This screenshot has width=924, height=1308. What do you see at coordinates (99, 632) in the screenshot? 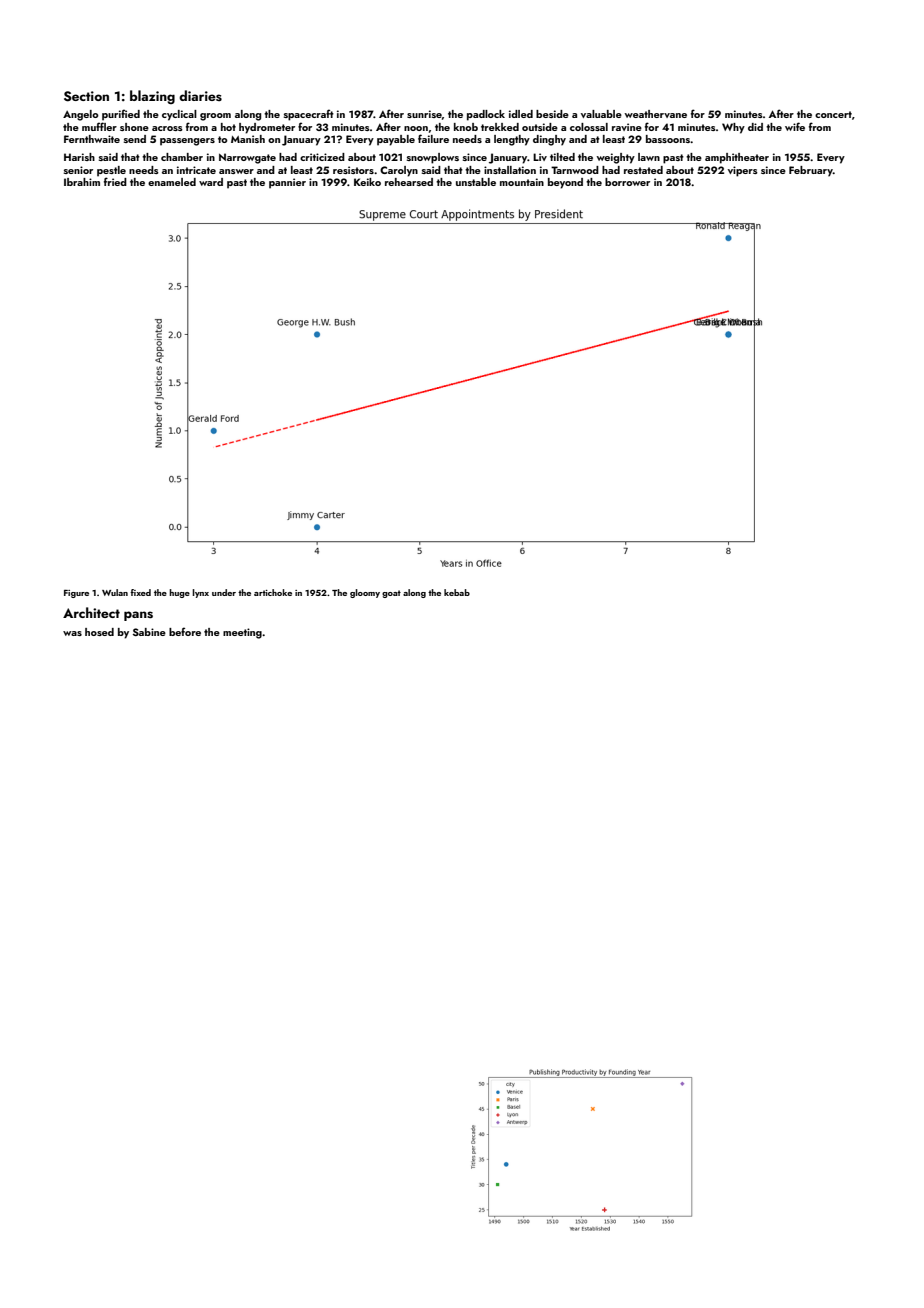
I see `hosed` at bounding box center [99, 632].
